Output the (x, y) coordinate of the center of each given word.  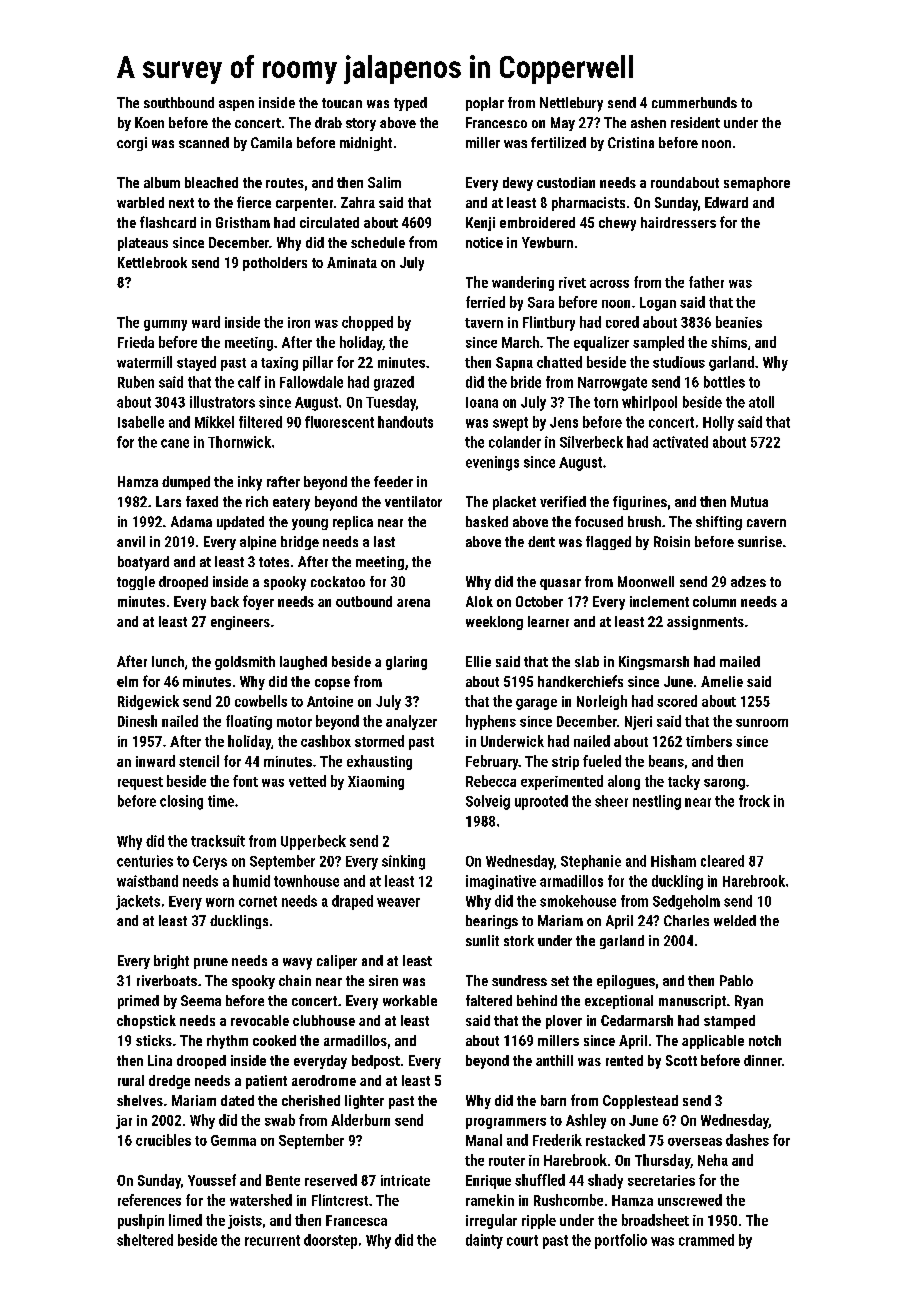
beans (666, 761)
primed (138, 1002)
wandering (523, 283)
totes (274, 562)
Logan (658, 304)
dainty (484, 1241)
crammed (706, 1240)
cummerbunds (694, 102)
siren (383, 980)
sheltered (145, 1240)
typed (410, 104)
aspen (236, 105)
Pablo (736, 980)
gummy (165, 325)
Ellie (478, 661)
